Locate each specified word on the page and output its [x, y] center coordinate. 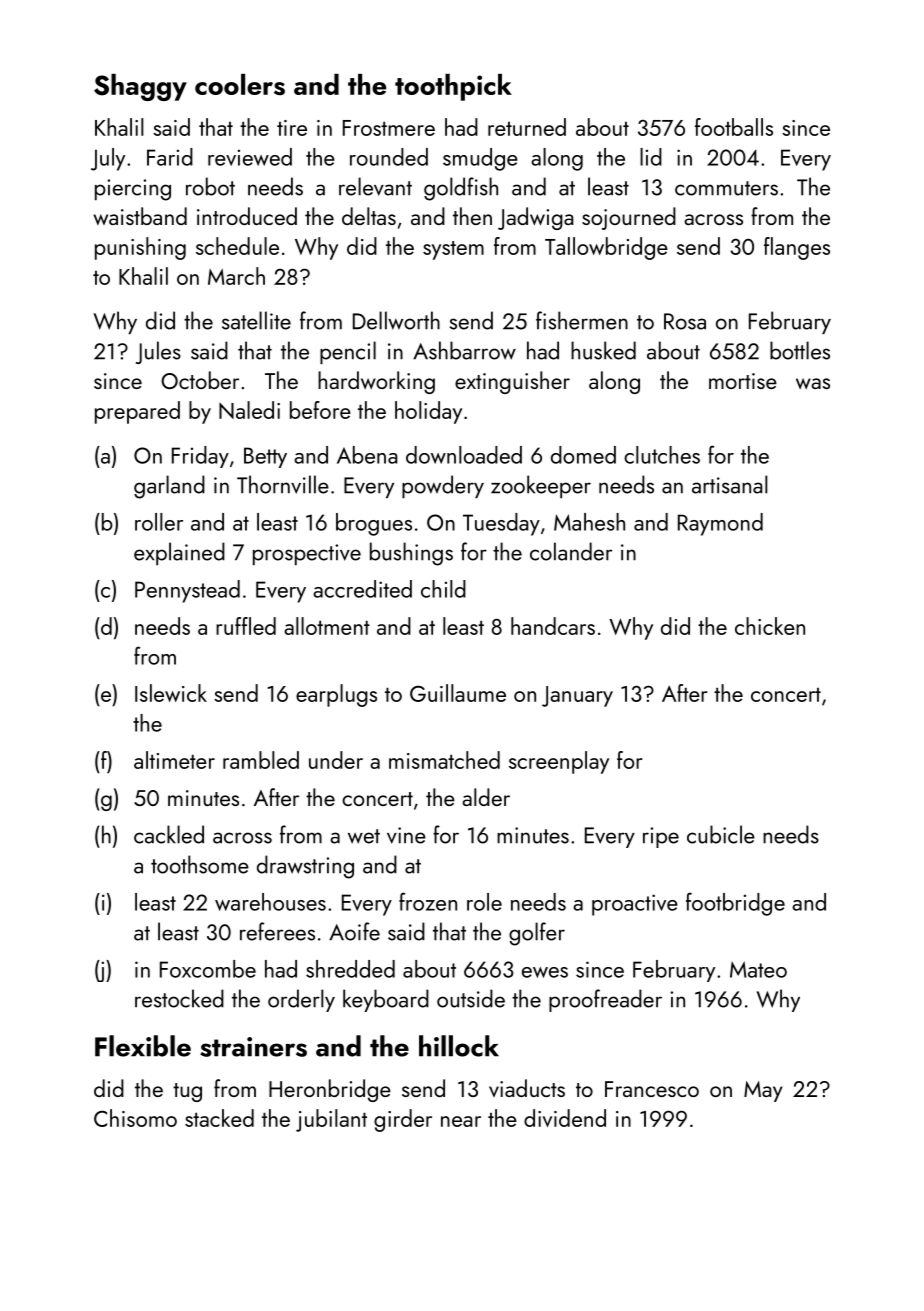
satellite [256, 320]
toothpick [453, 87]
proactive [635, 905]
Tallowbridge [606, 248]
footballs [734, 127]
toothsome [200, 864]
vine [406, 835]
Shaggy [140, 87]
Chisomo [135, 1118]
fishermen [582, 320]
